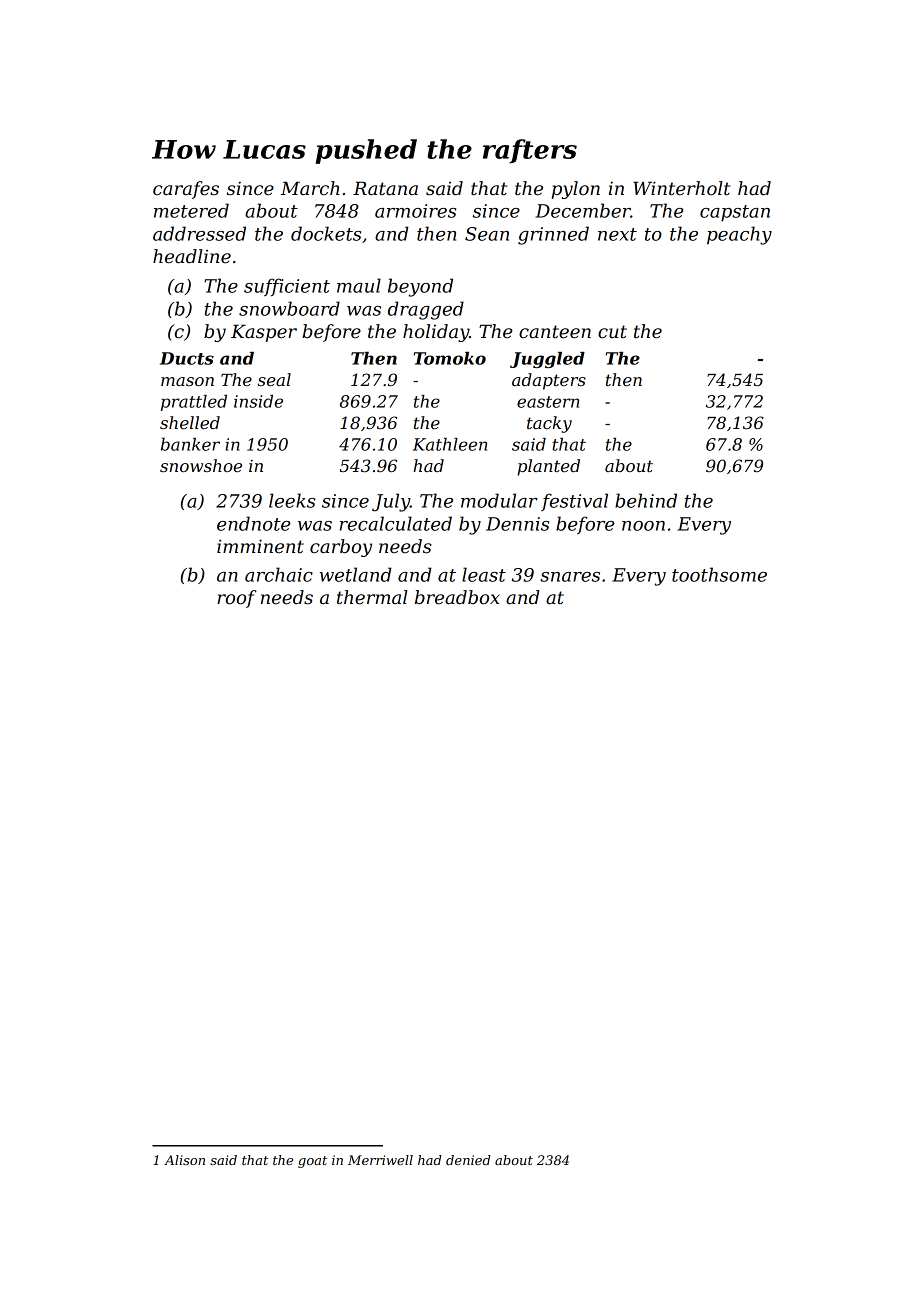  Describe the element at coordinates (719, 574) in the screenshot. I see `toothsome` at that location.
